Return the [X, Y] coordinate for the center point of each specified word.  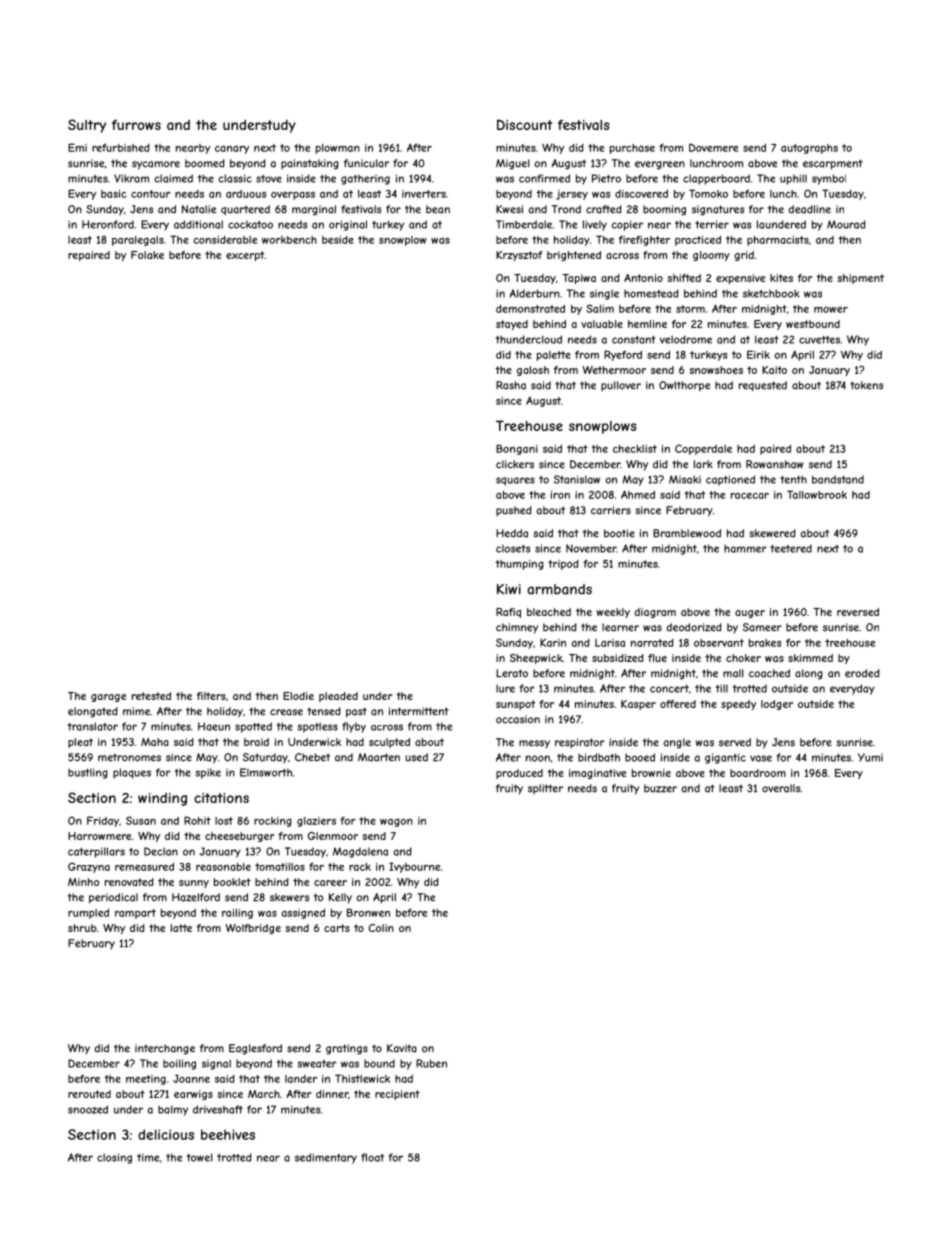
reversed [858, 612]
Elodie [298, 696]
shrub [82, 928]
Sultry [87, 126]
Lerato [512, 673]
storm [690, 309]
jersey [572, 195]
